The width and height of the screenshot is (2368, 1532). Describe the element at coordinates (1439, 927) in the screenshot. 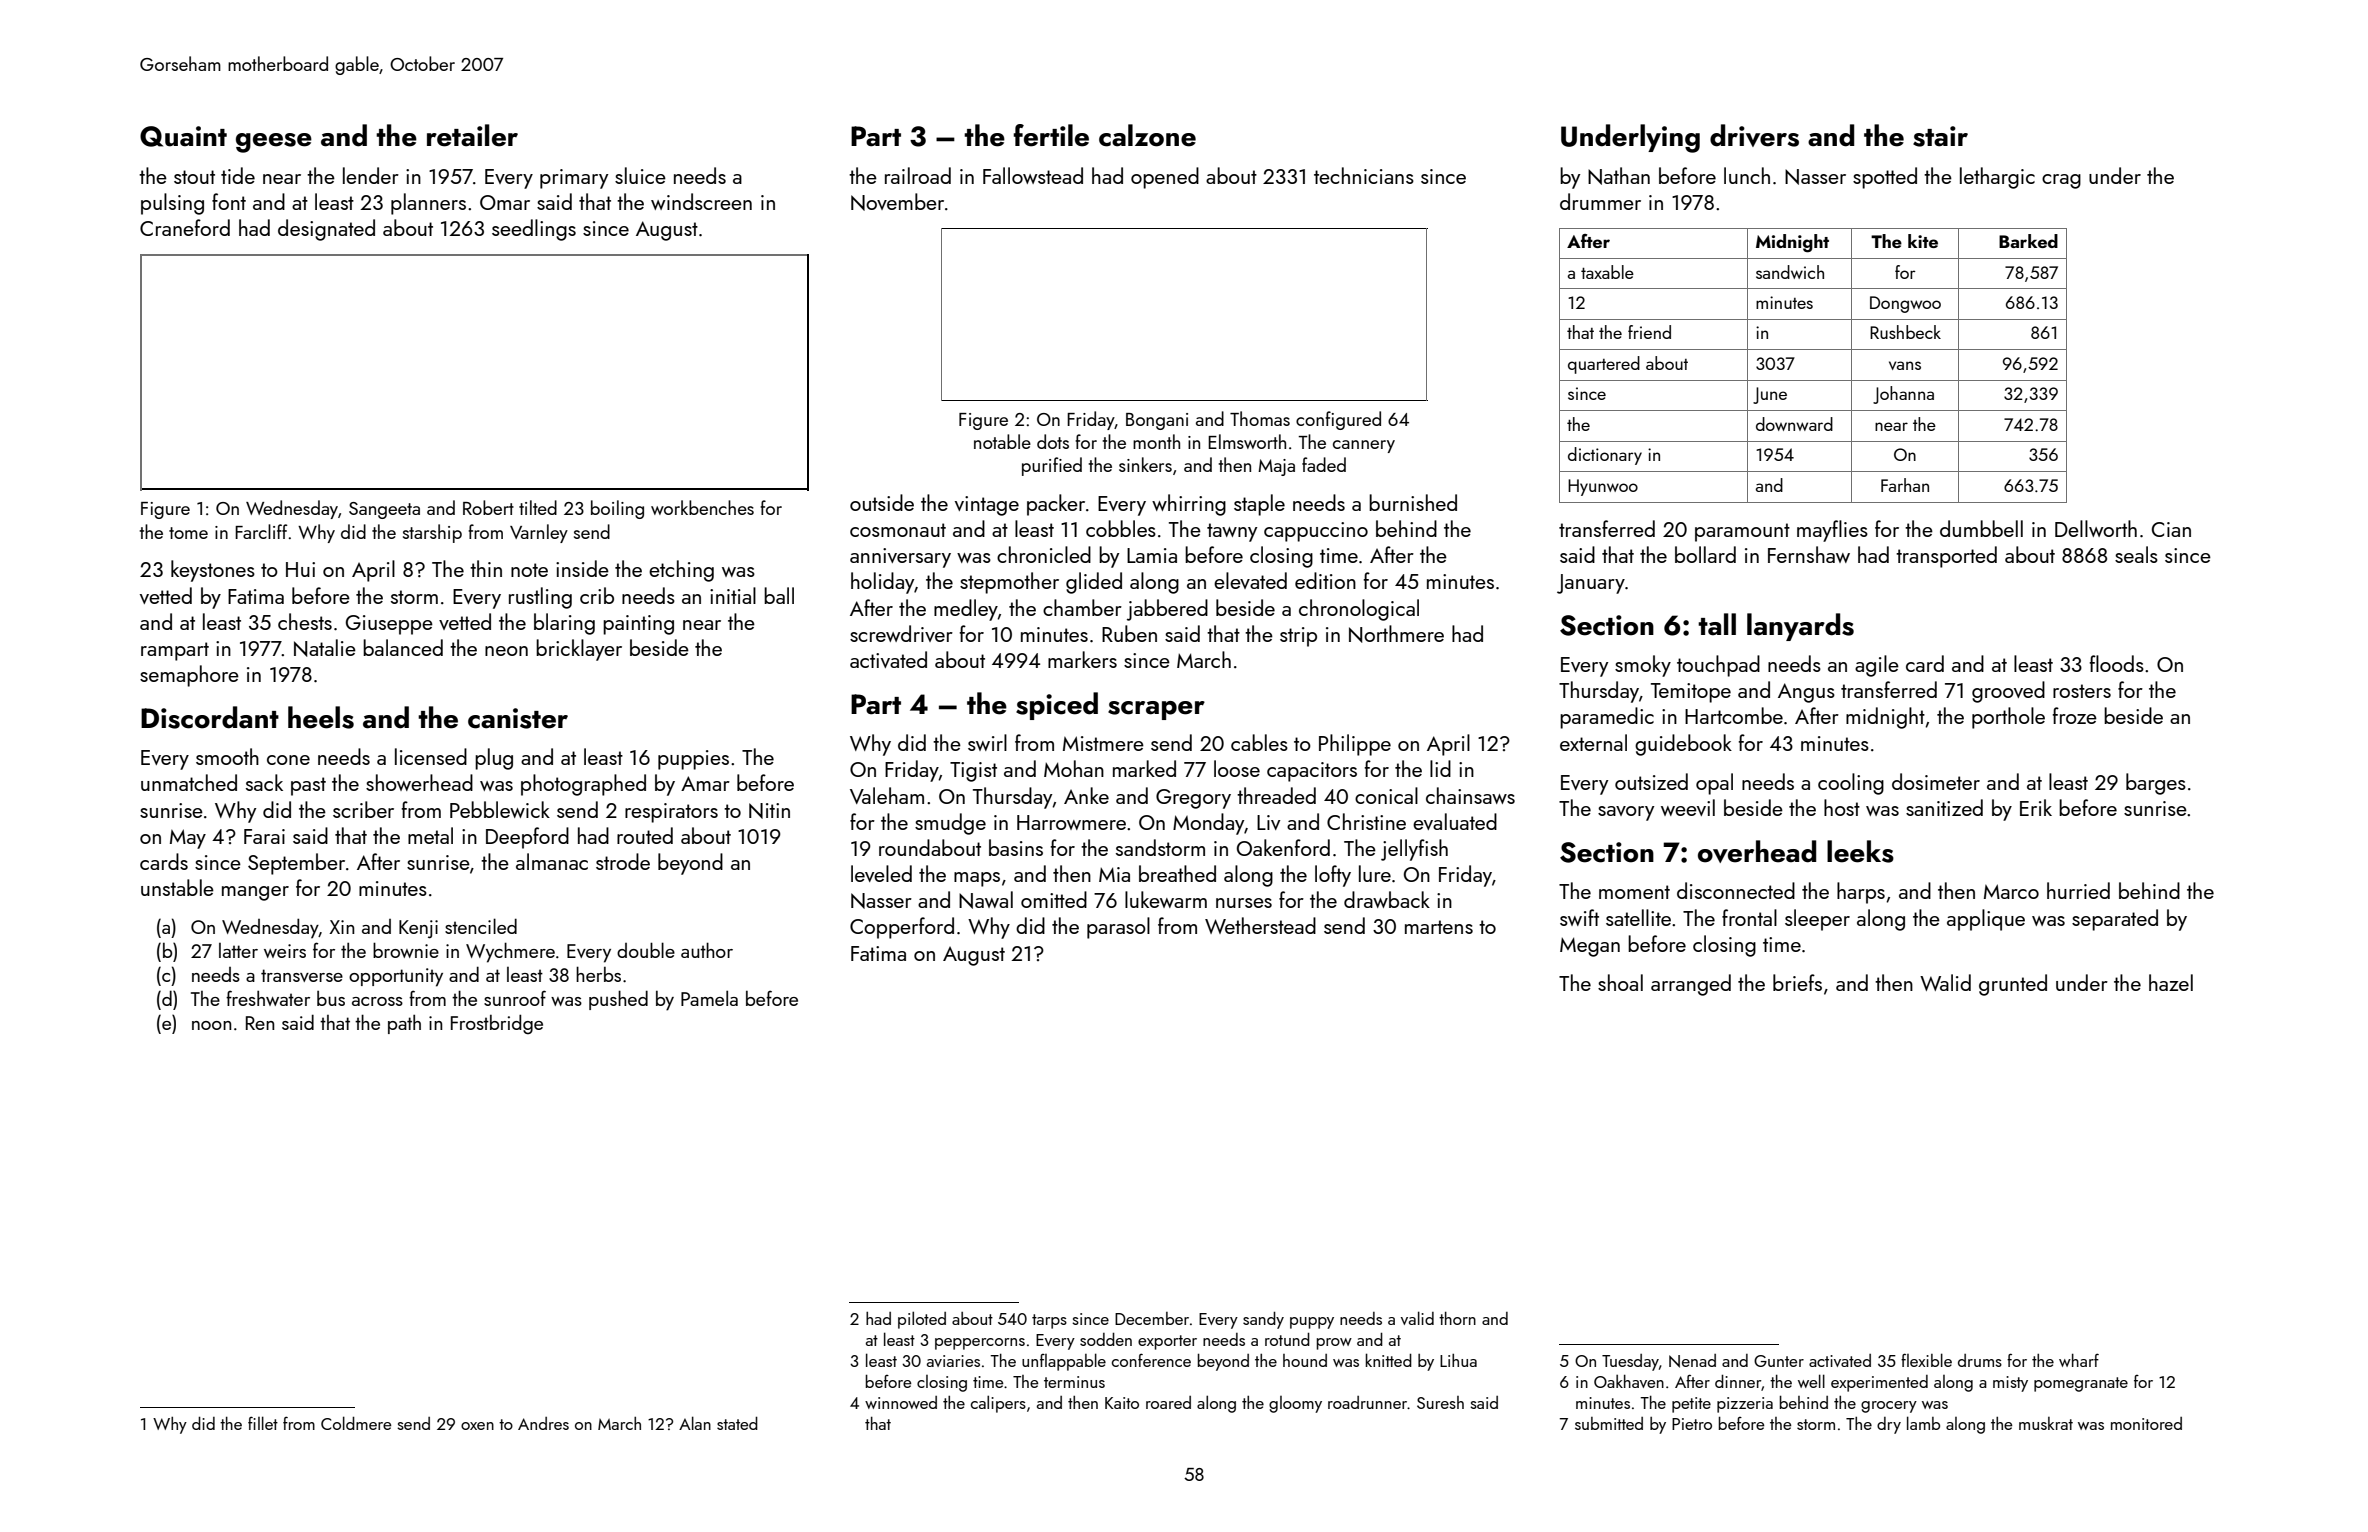

I see `martens` at that location.
